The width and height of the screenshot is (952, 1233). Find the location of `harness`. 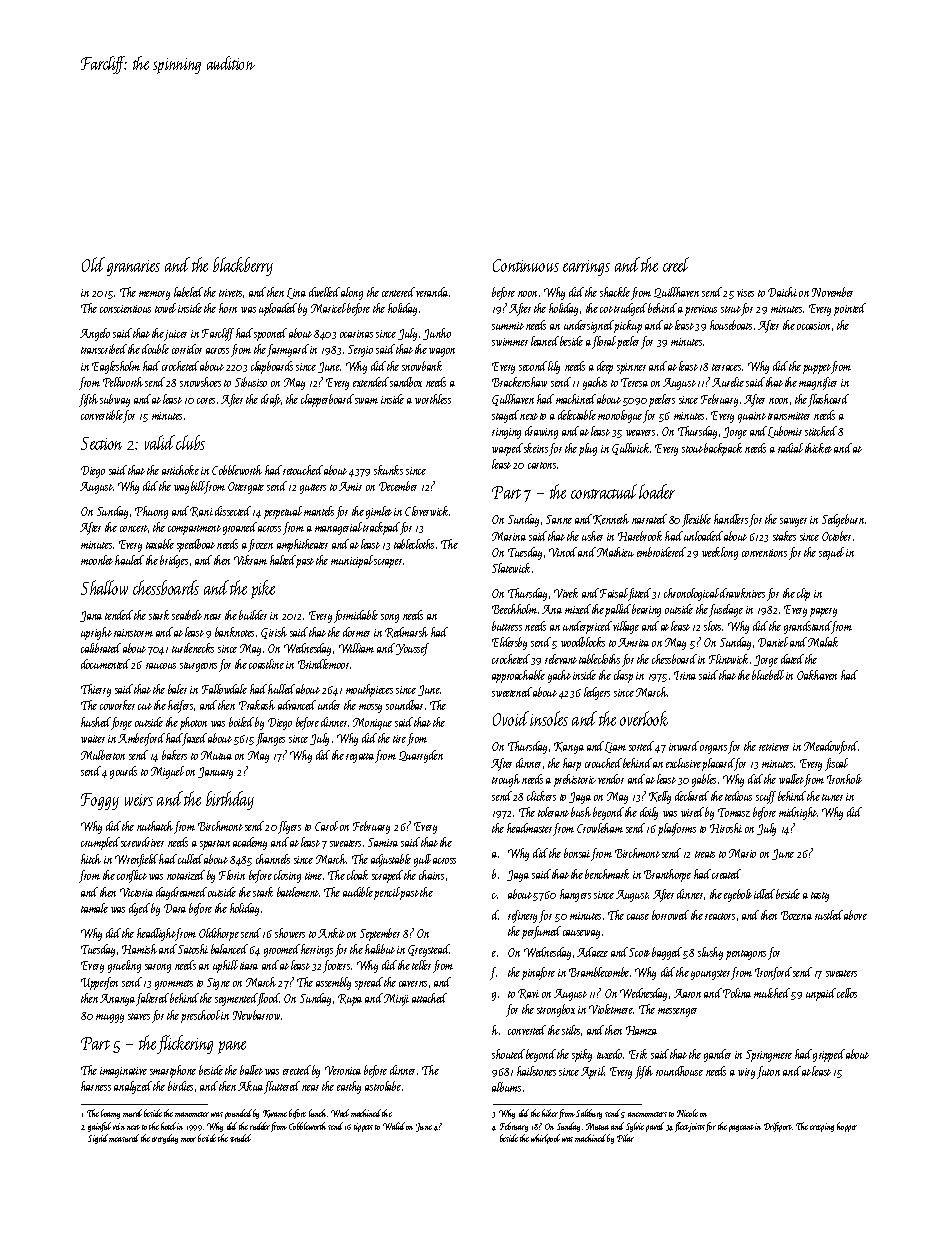

harness is located at coordinates (96, 1086).
